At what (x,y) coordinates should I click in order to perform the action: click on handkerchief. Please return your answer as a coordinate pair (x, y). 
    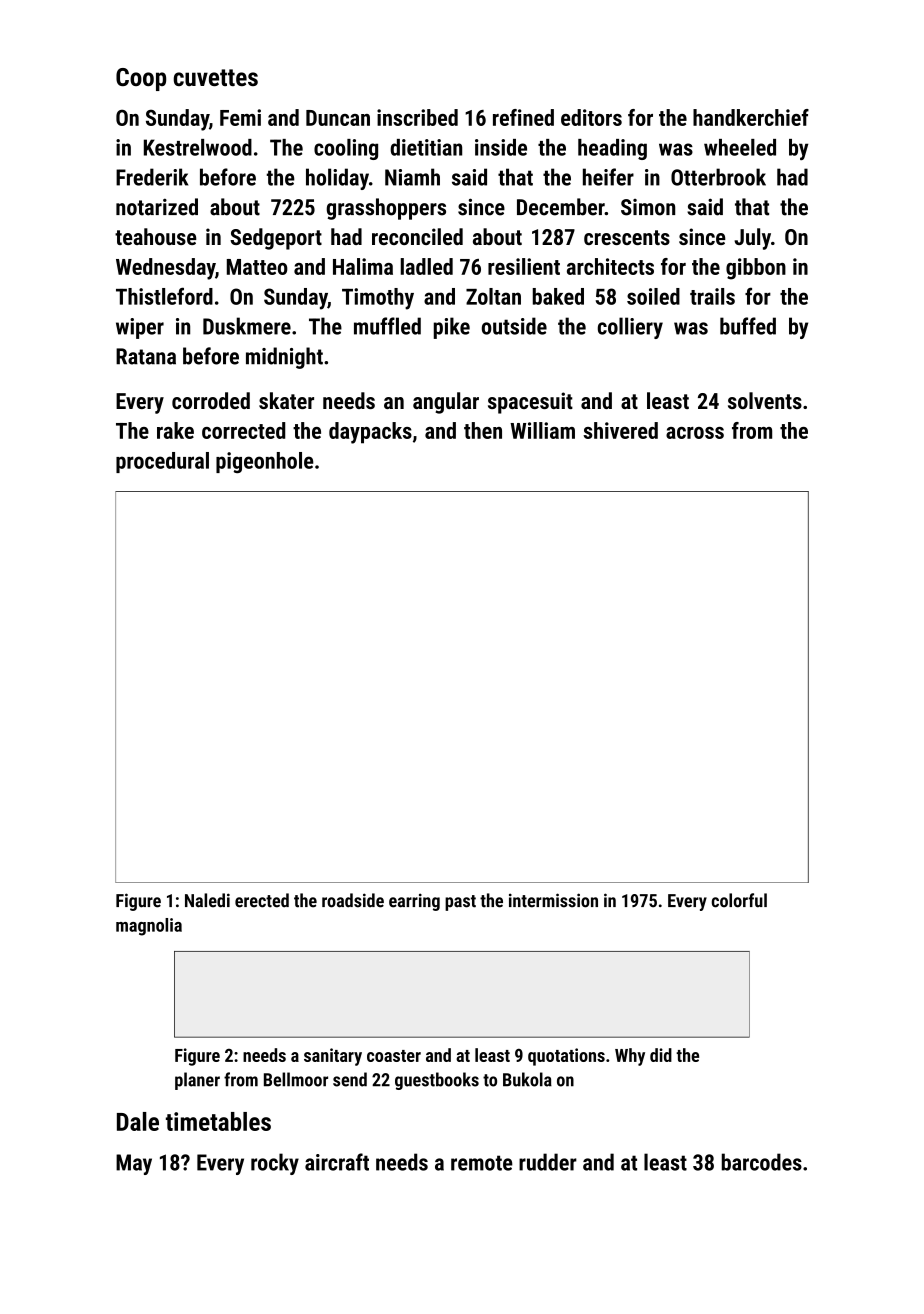
    Looking at the image, I should click on (751, 117).
